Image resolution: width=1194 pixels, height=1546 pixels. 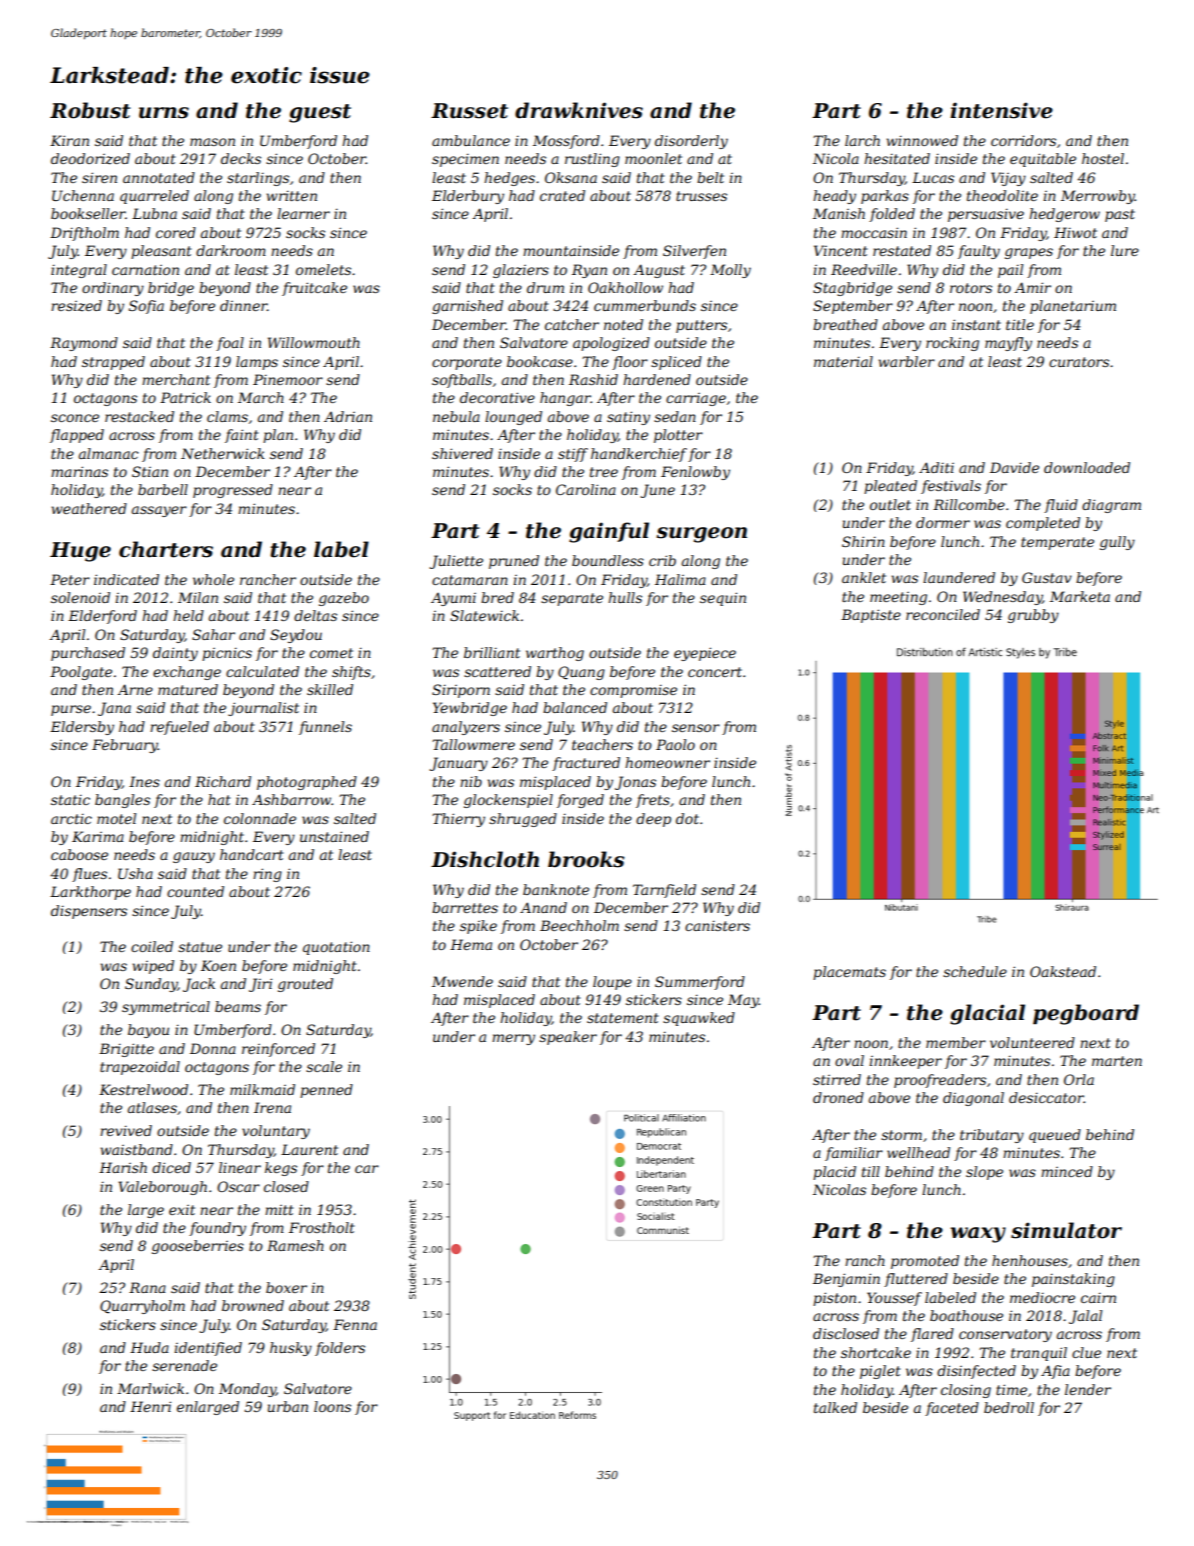 What do you see at coordinates (116, 818) in the document?
I see `motel` at bounding box center [116, 818].
